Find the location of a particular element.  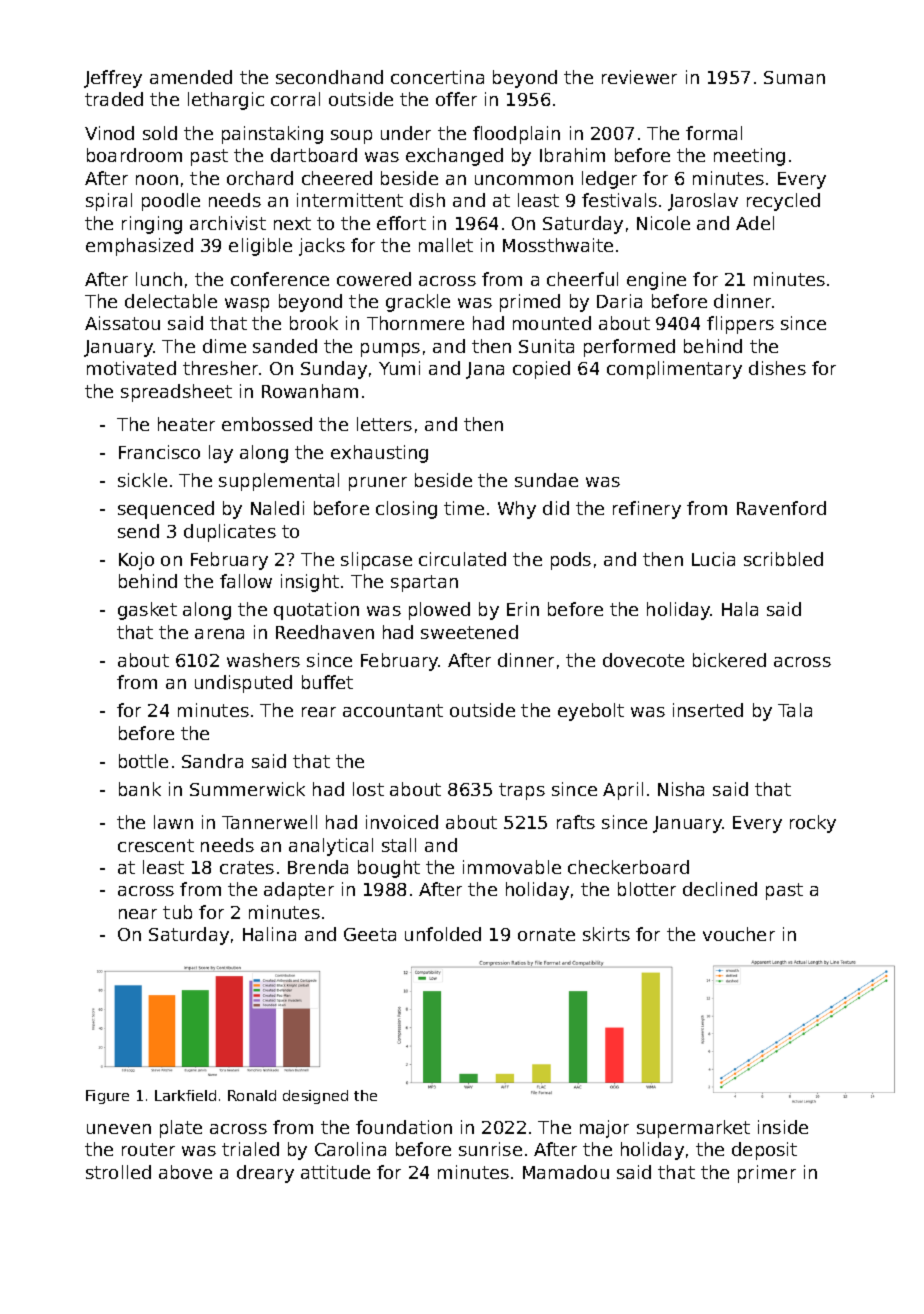

Mamadou is located at coordinates (566, 1172).
